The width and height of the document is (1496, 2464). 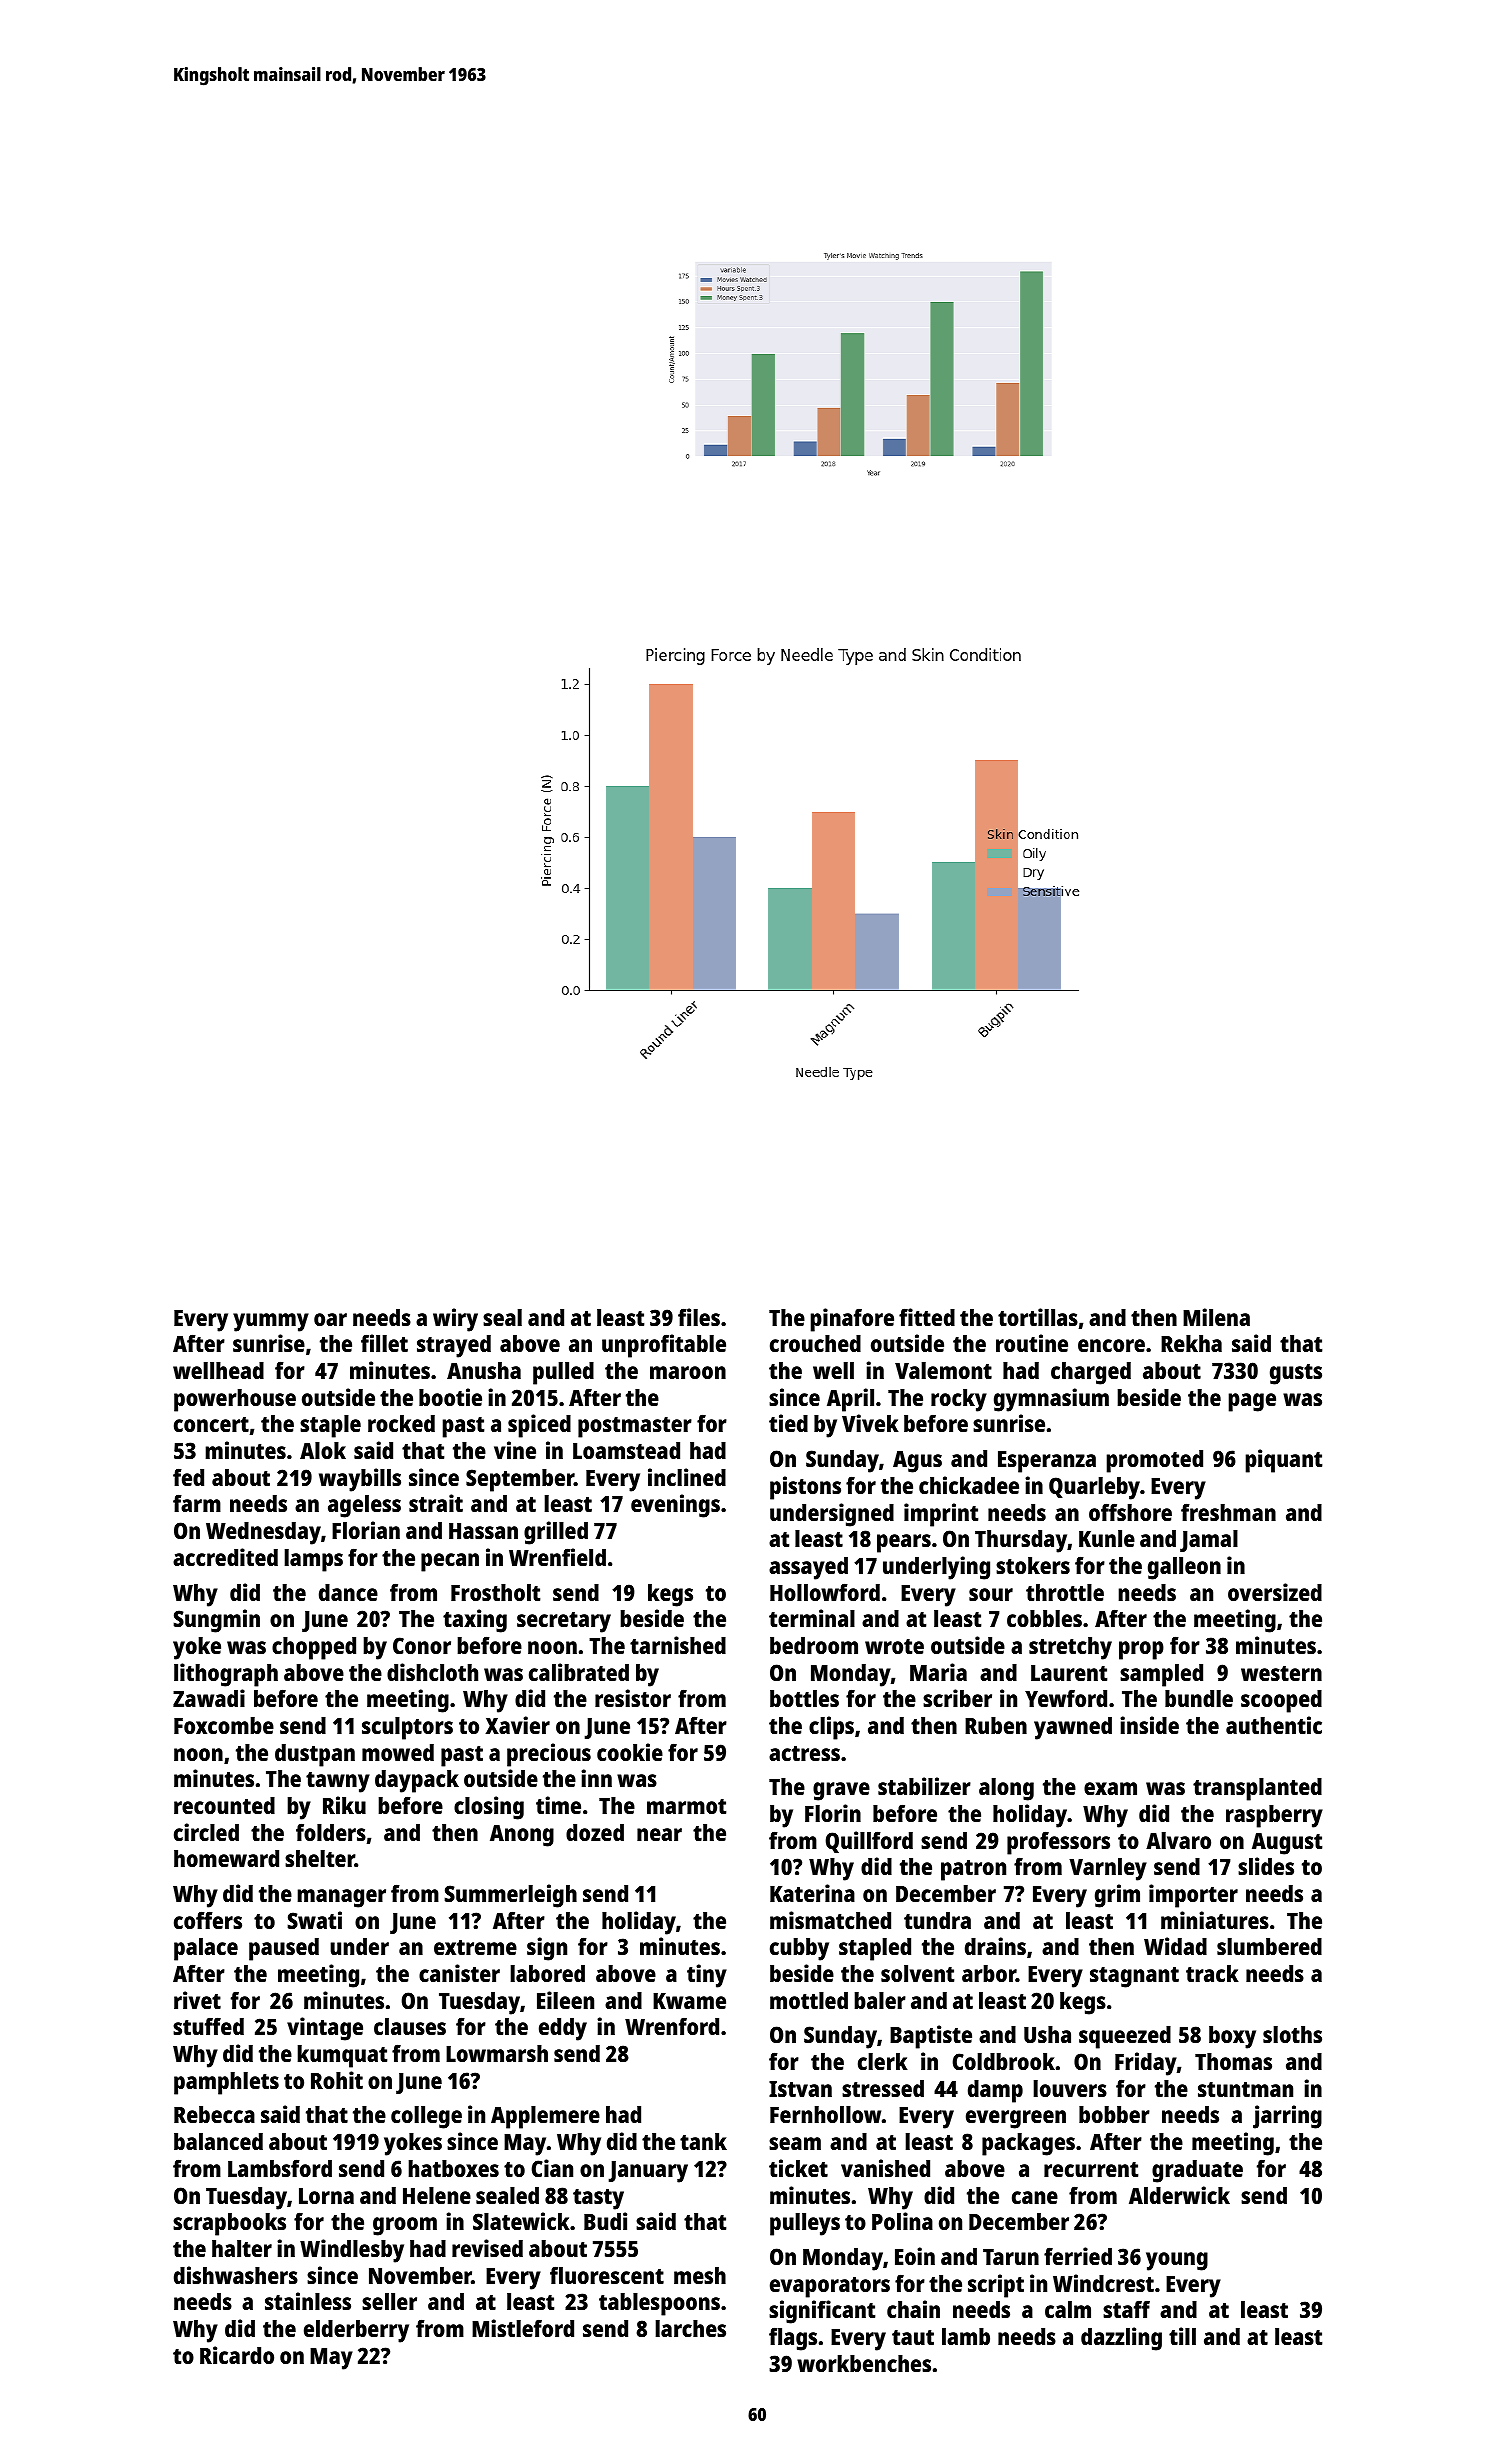 What do you see at coordinates (596, 1778) in the document?
I see `inn` at bounding box center [596, 1778].
